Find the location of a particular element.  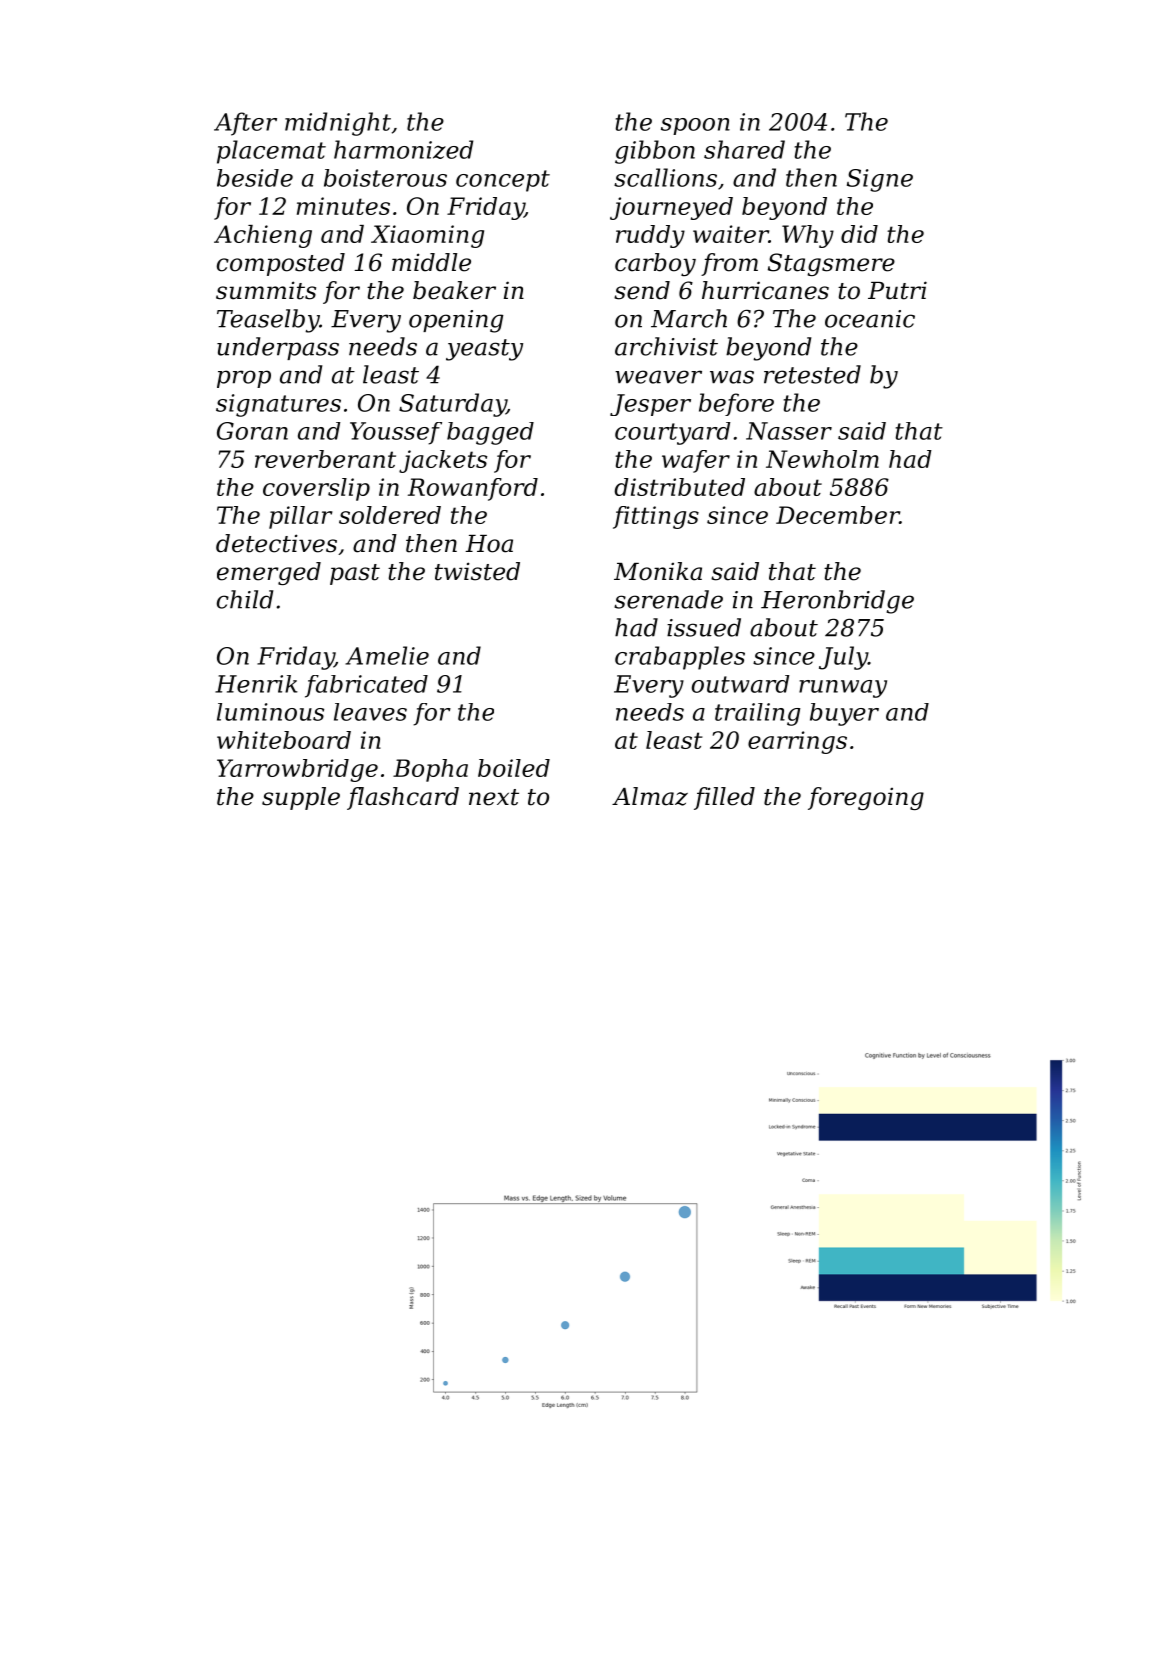

send is located at coordinates (642, 290).
